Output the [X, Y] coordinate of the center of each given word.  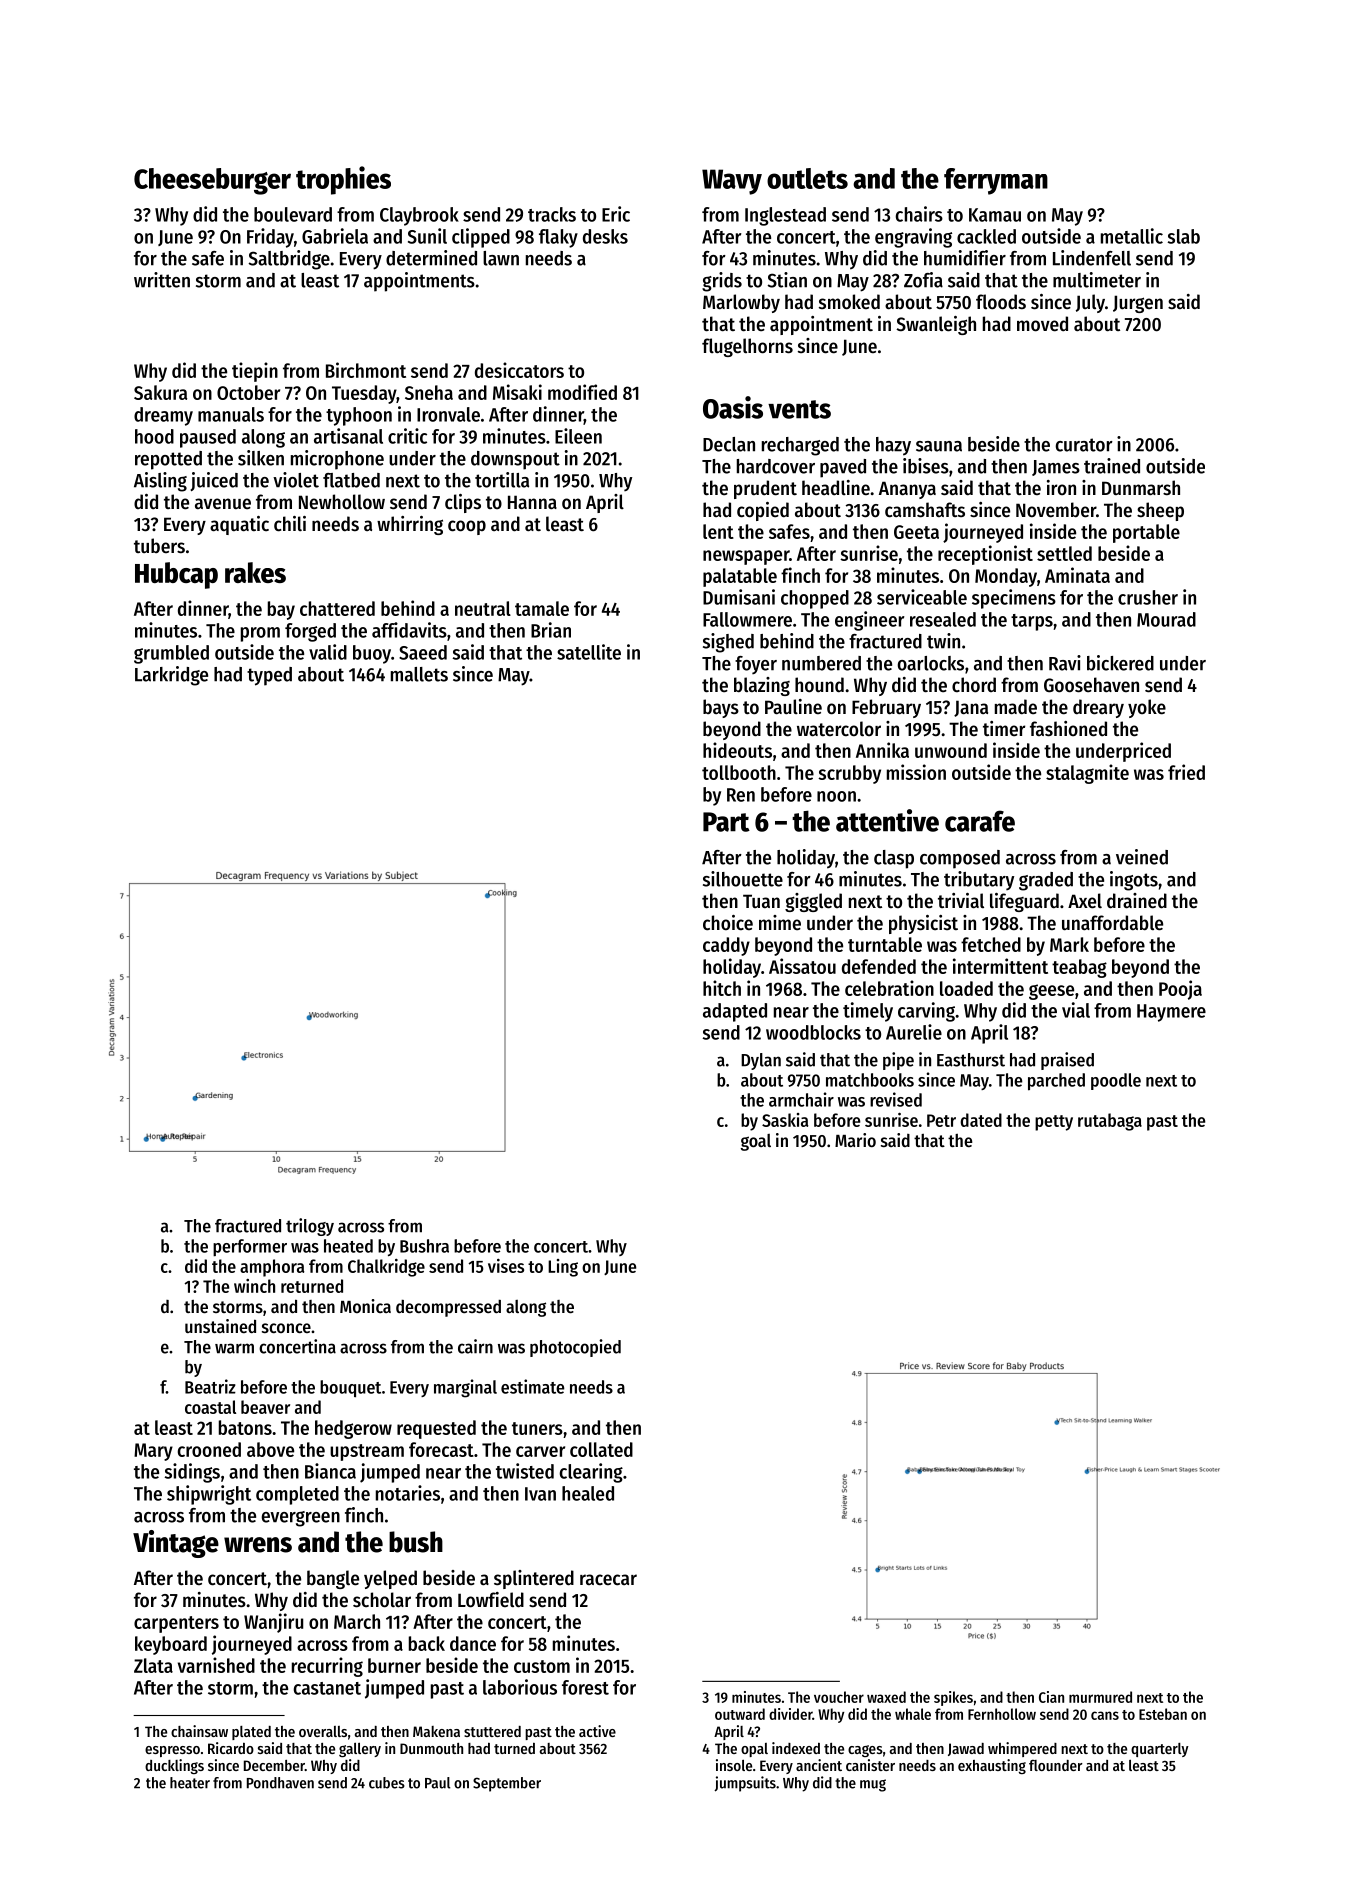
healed [588, 1493]
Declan [729, 444]
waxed [886, 1697]
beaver [265, 1407]
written [162, 280]
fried [1186, 772]
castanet [327, 1688]
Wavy [732, 182]
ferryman [996, 181]
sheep [1160, 511]
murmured [1100, 1697]
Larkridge [171, 676]
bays [721, 708]
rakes [255, 572]
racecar [608, 1580]
